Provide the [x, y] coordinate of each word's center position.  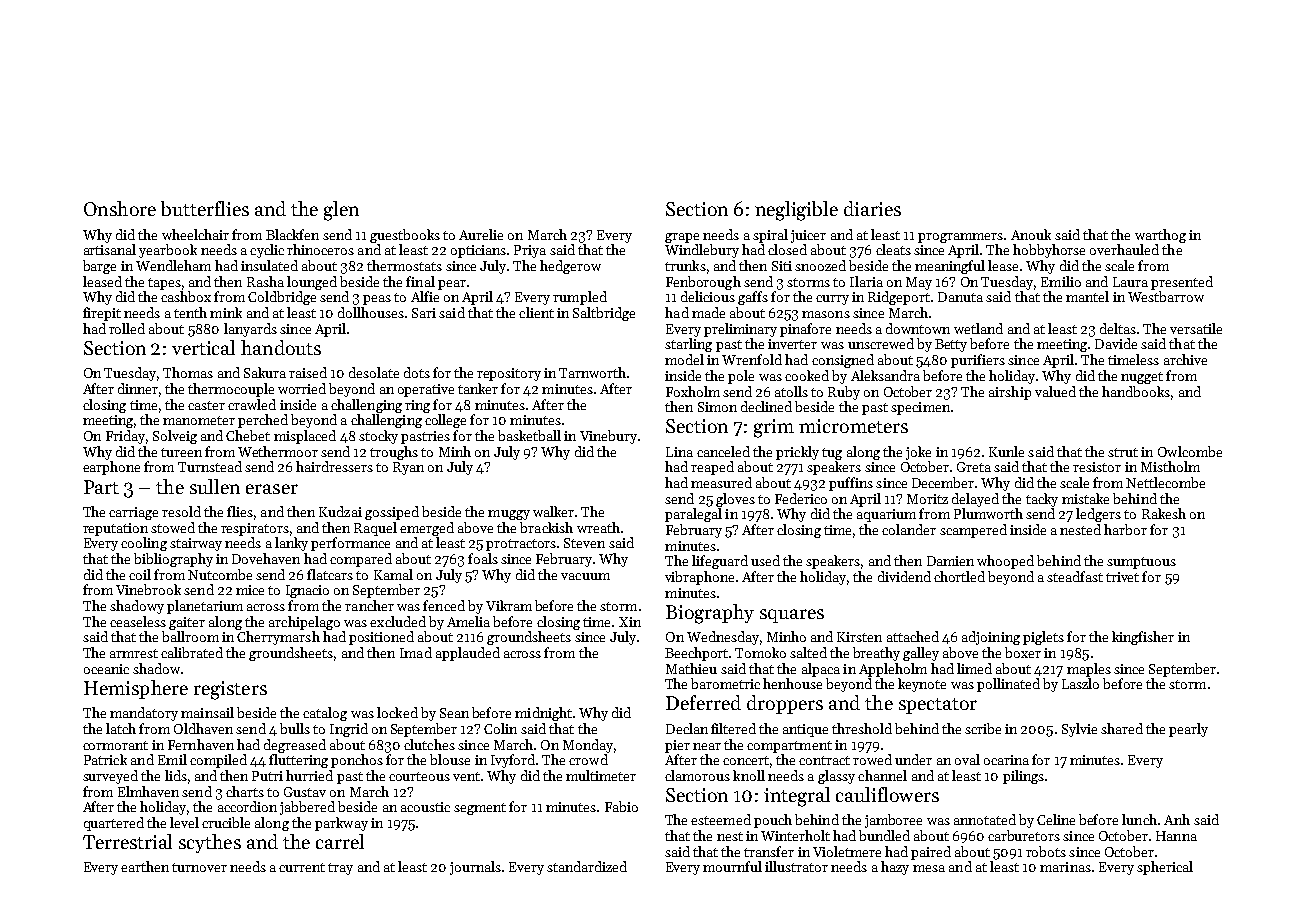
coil [140, 574]
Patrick [105, 759]
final [420, 281]
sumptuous [1141, 563]
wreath [598, 527]
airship [1010, 393]
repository [509, 374]
